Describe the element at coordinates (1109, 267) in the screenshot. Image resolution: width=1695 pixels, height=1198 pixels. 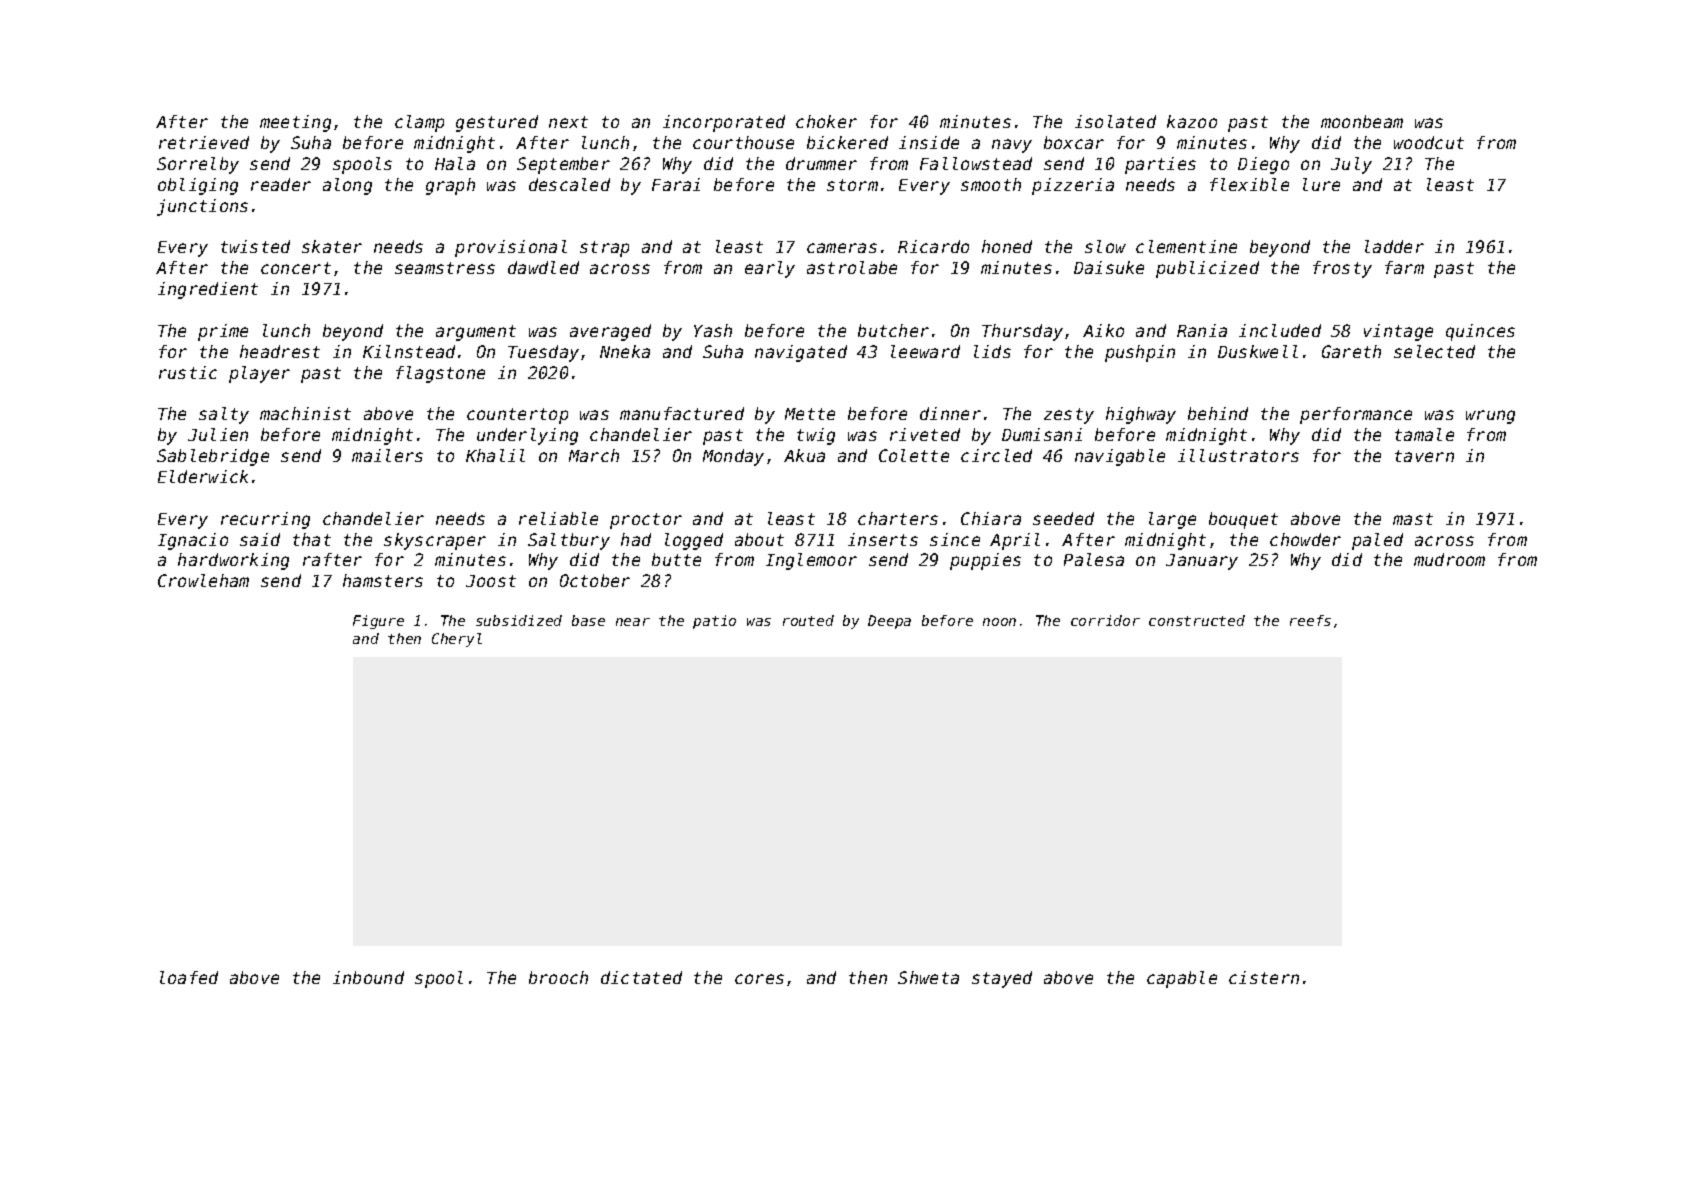
I see `Daisuke` at that location.
